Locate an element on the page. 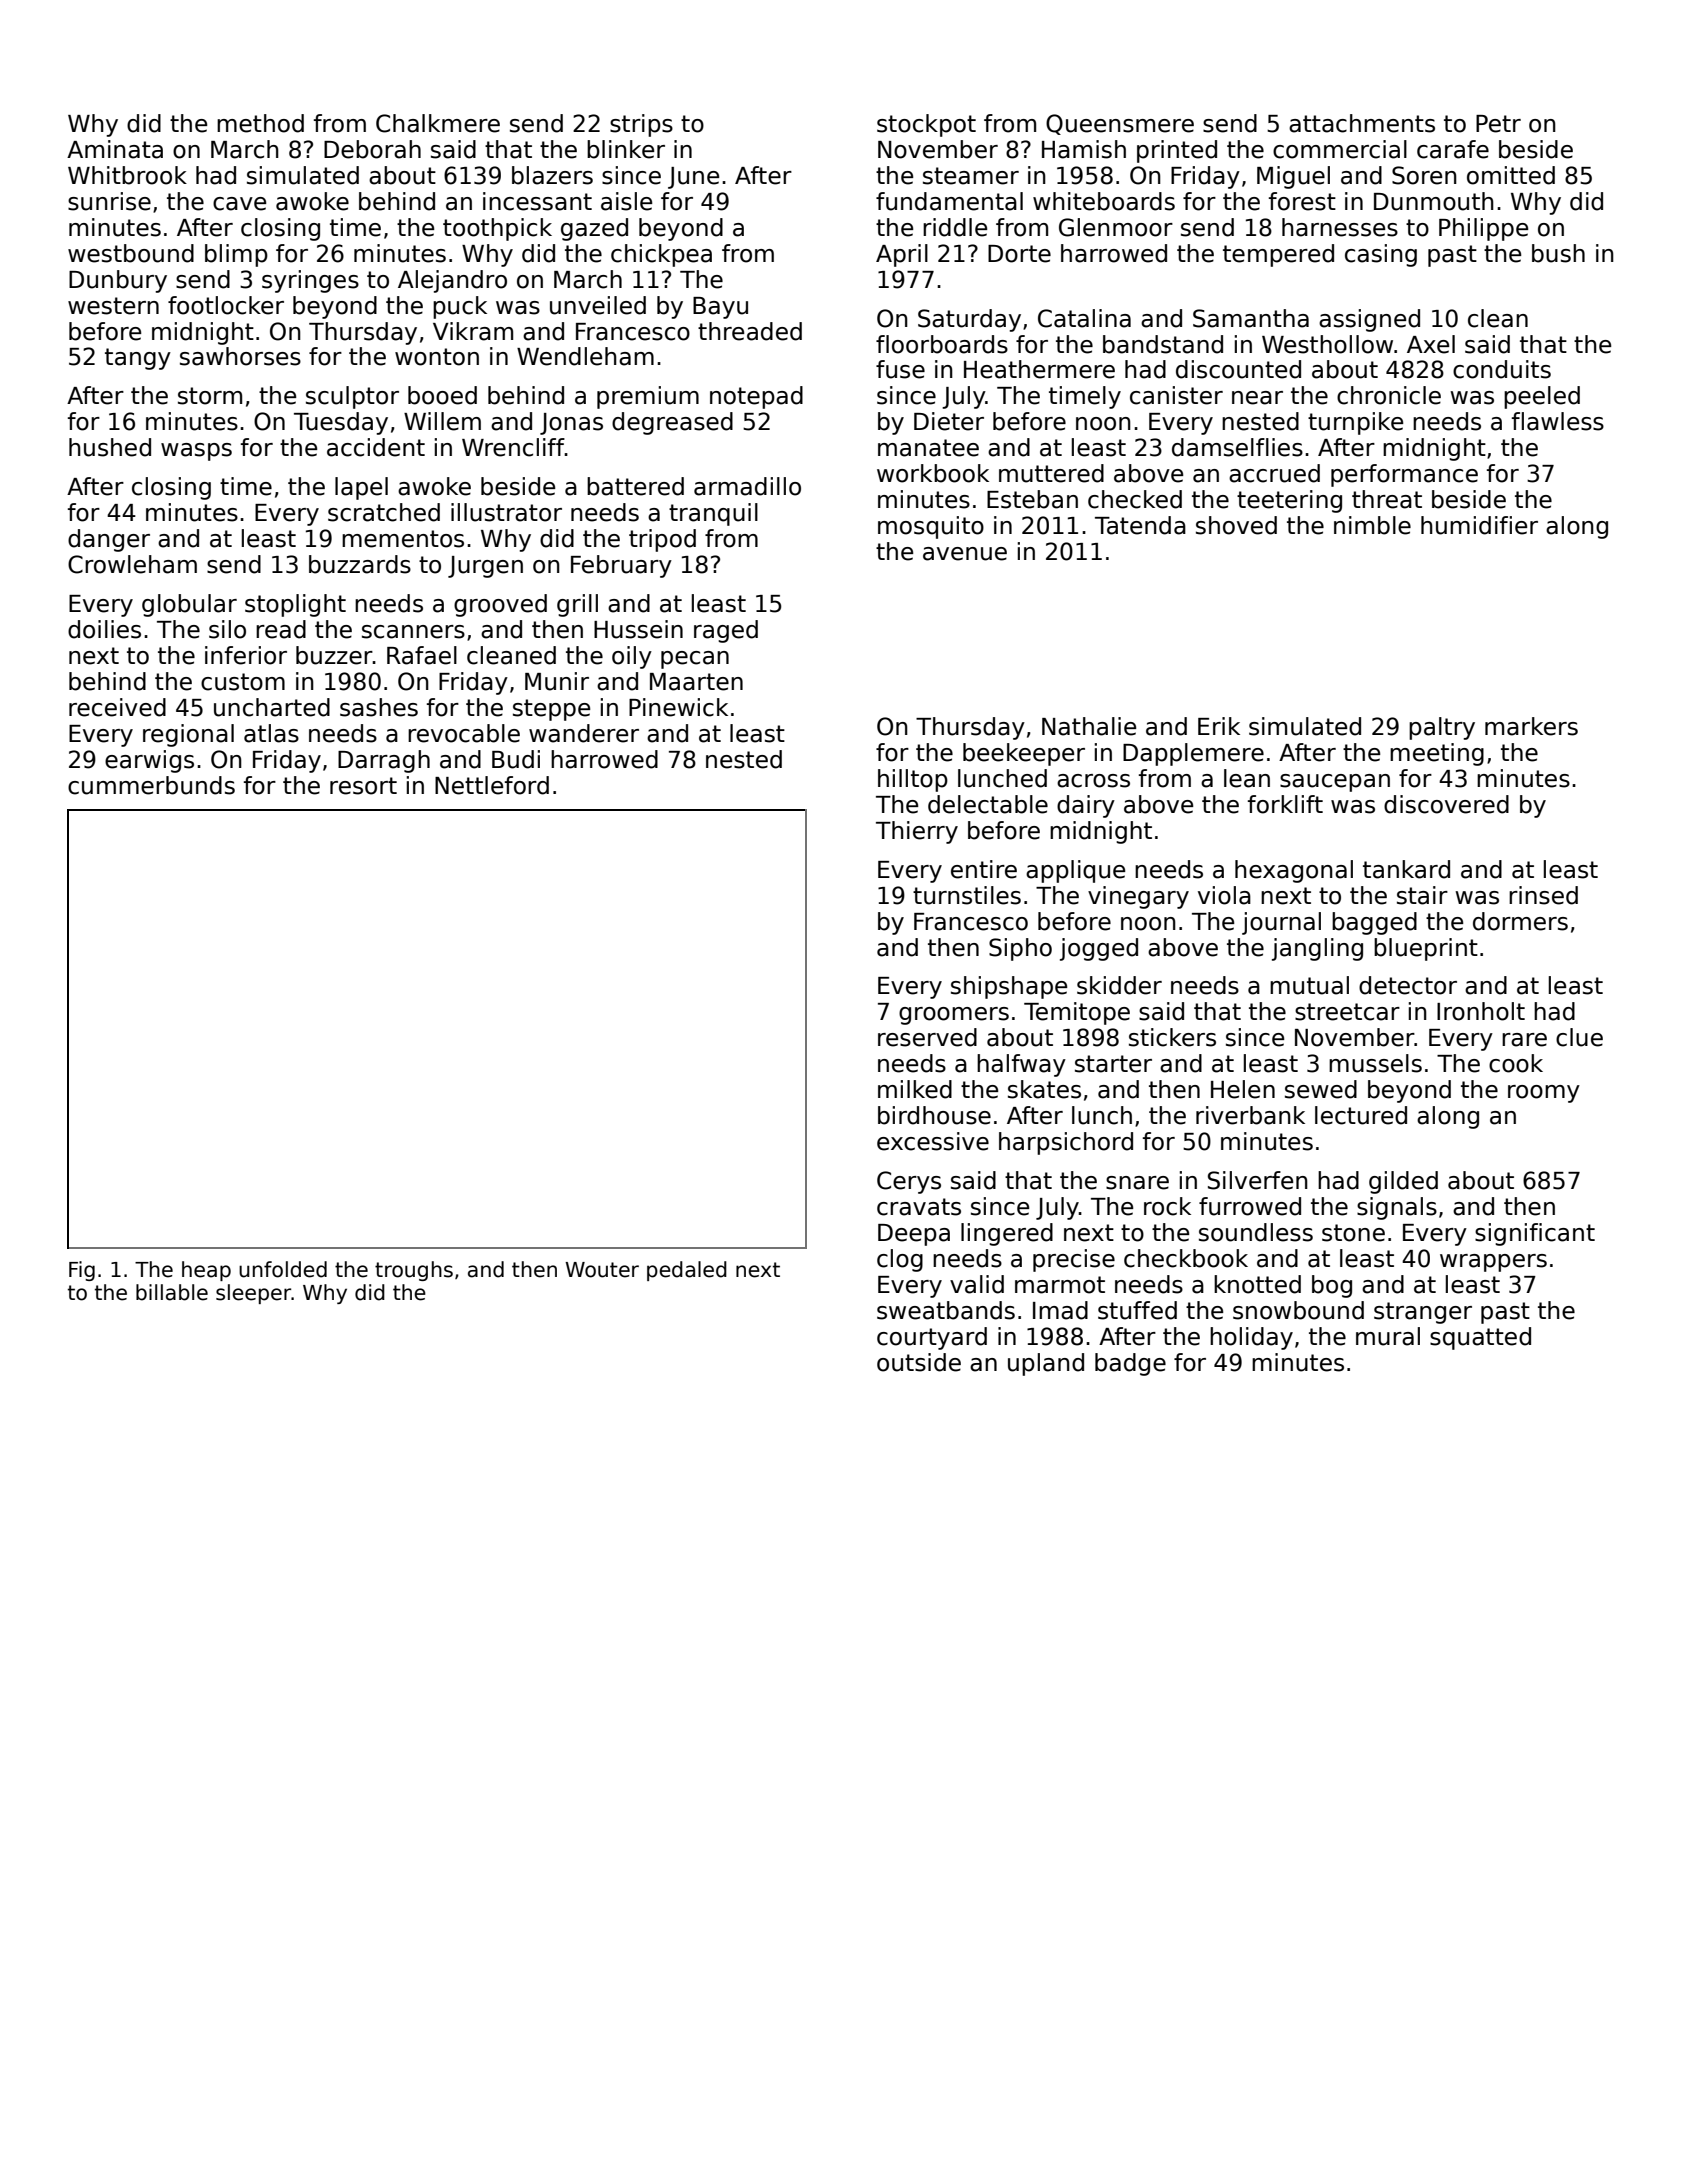 The width and height of the document is (1683, 2178). Soren is located at coordinates (1424, 175).
